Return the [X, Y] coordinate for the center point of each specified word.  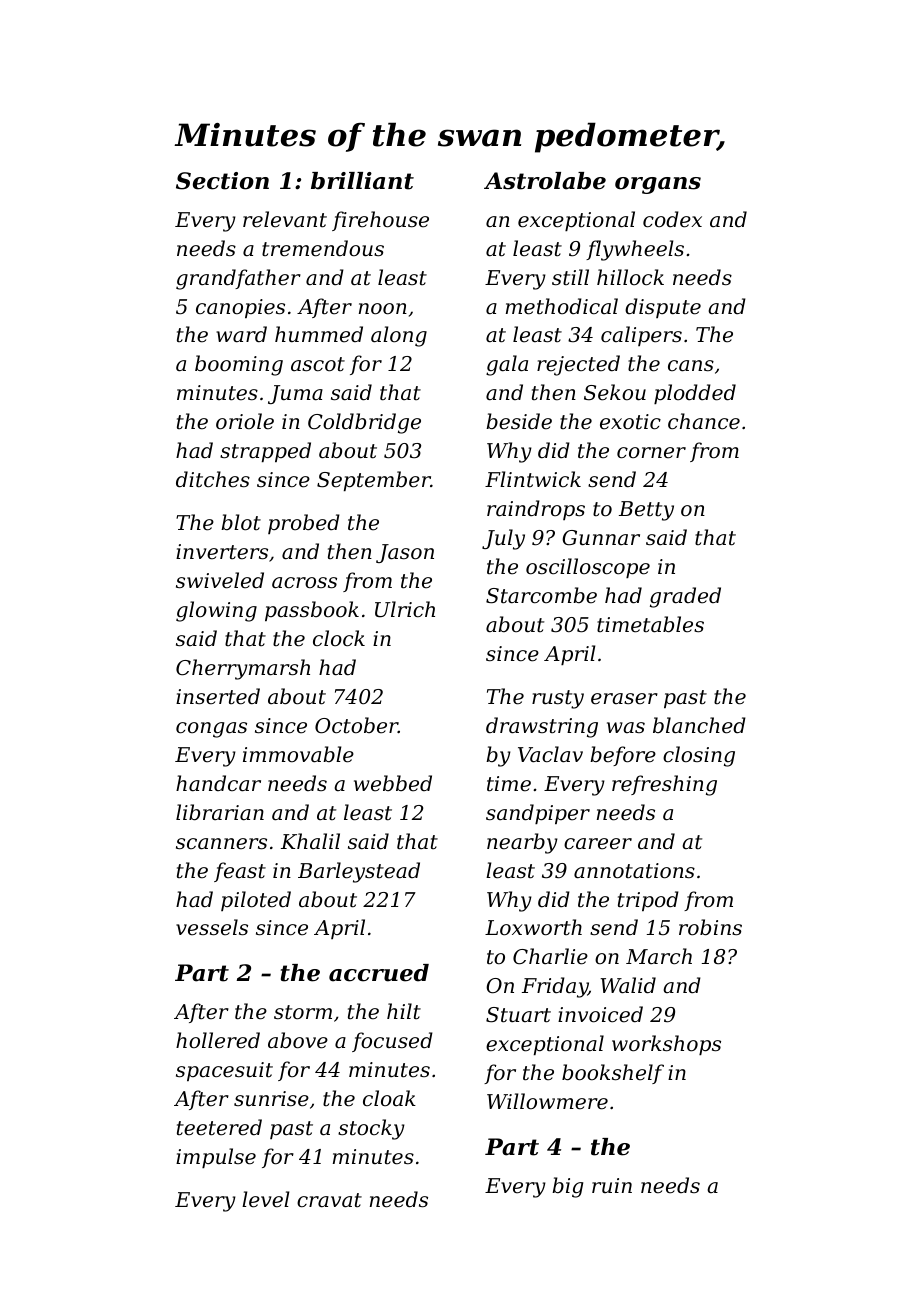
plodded [695, 394]
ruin [612, 1185]
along [399, 336]
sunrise [271, 1099]
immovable [298, 754]
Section [222, 181]
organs [658, 185]
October [356, 725]
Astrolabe [545, 181]
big [567, 1187]
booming [239, 365]
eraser [624, 699]
